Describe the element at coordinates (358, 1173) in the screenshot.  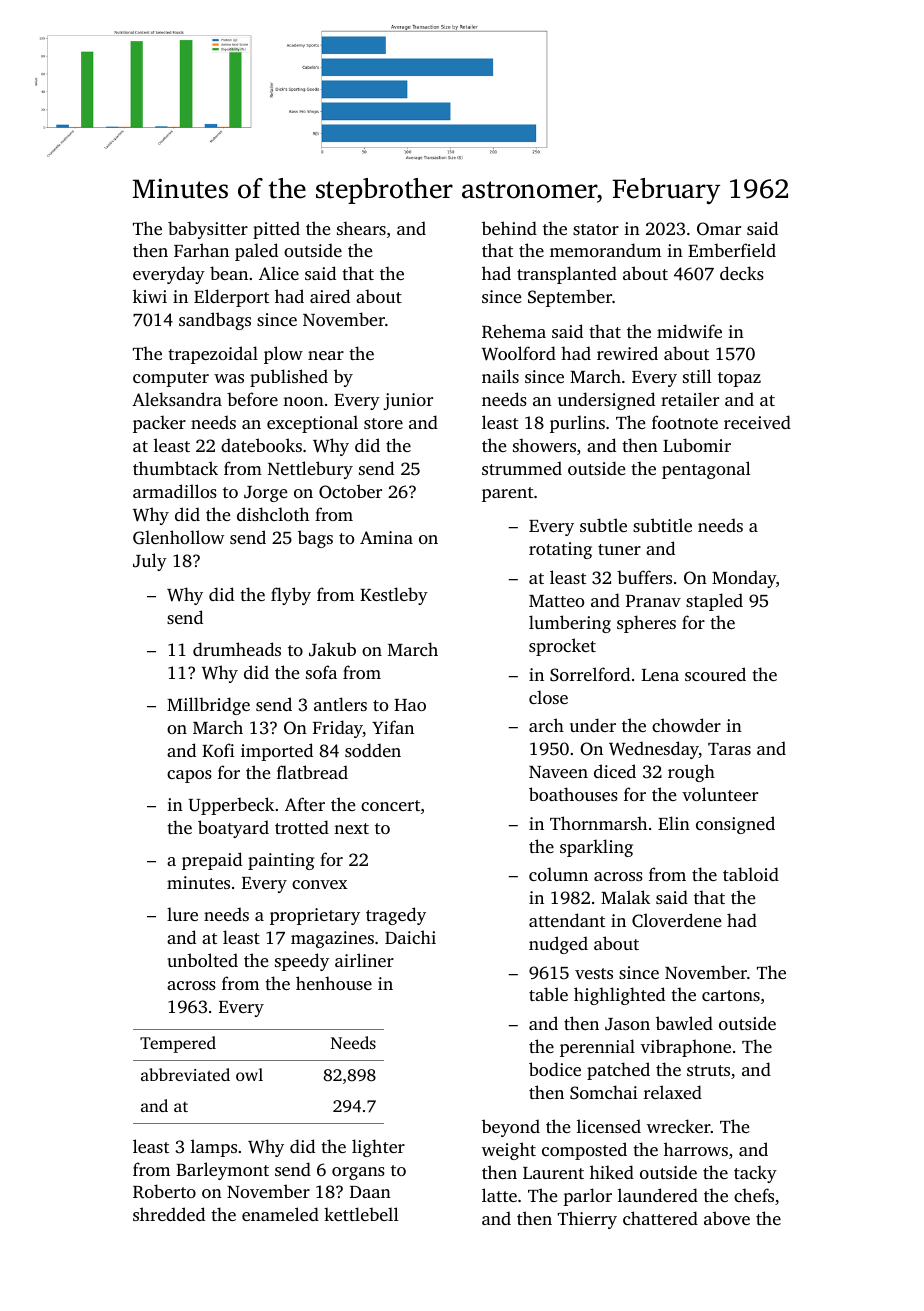
I see `organs` at that location.
